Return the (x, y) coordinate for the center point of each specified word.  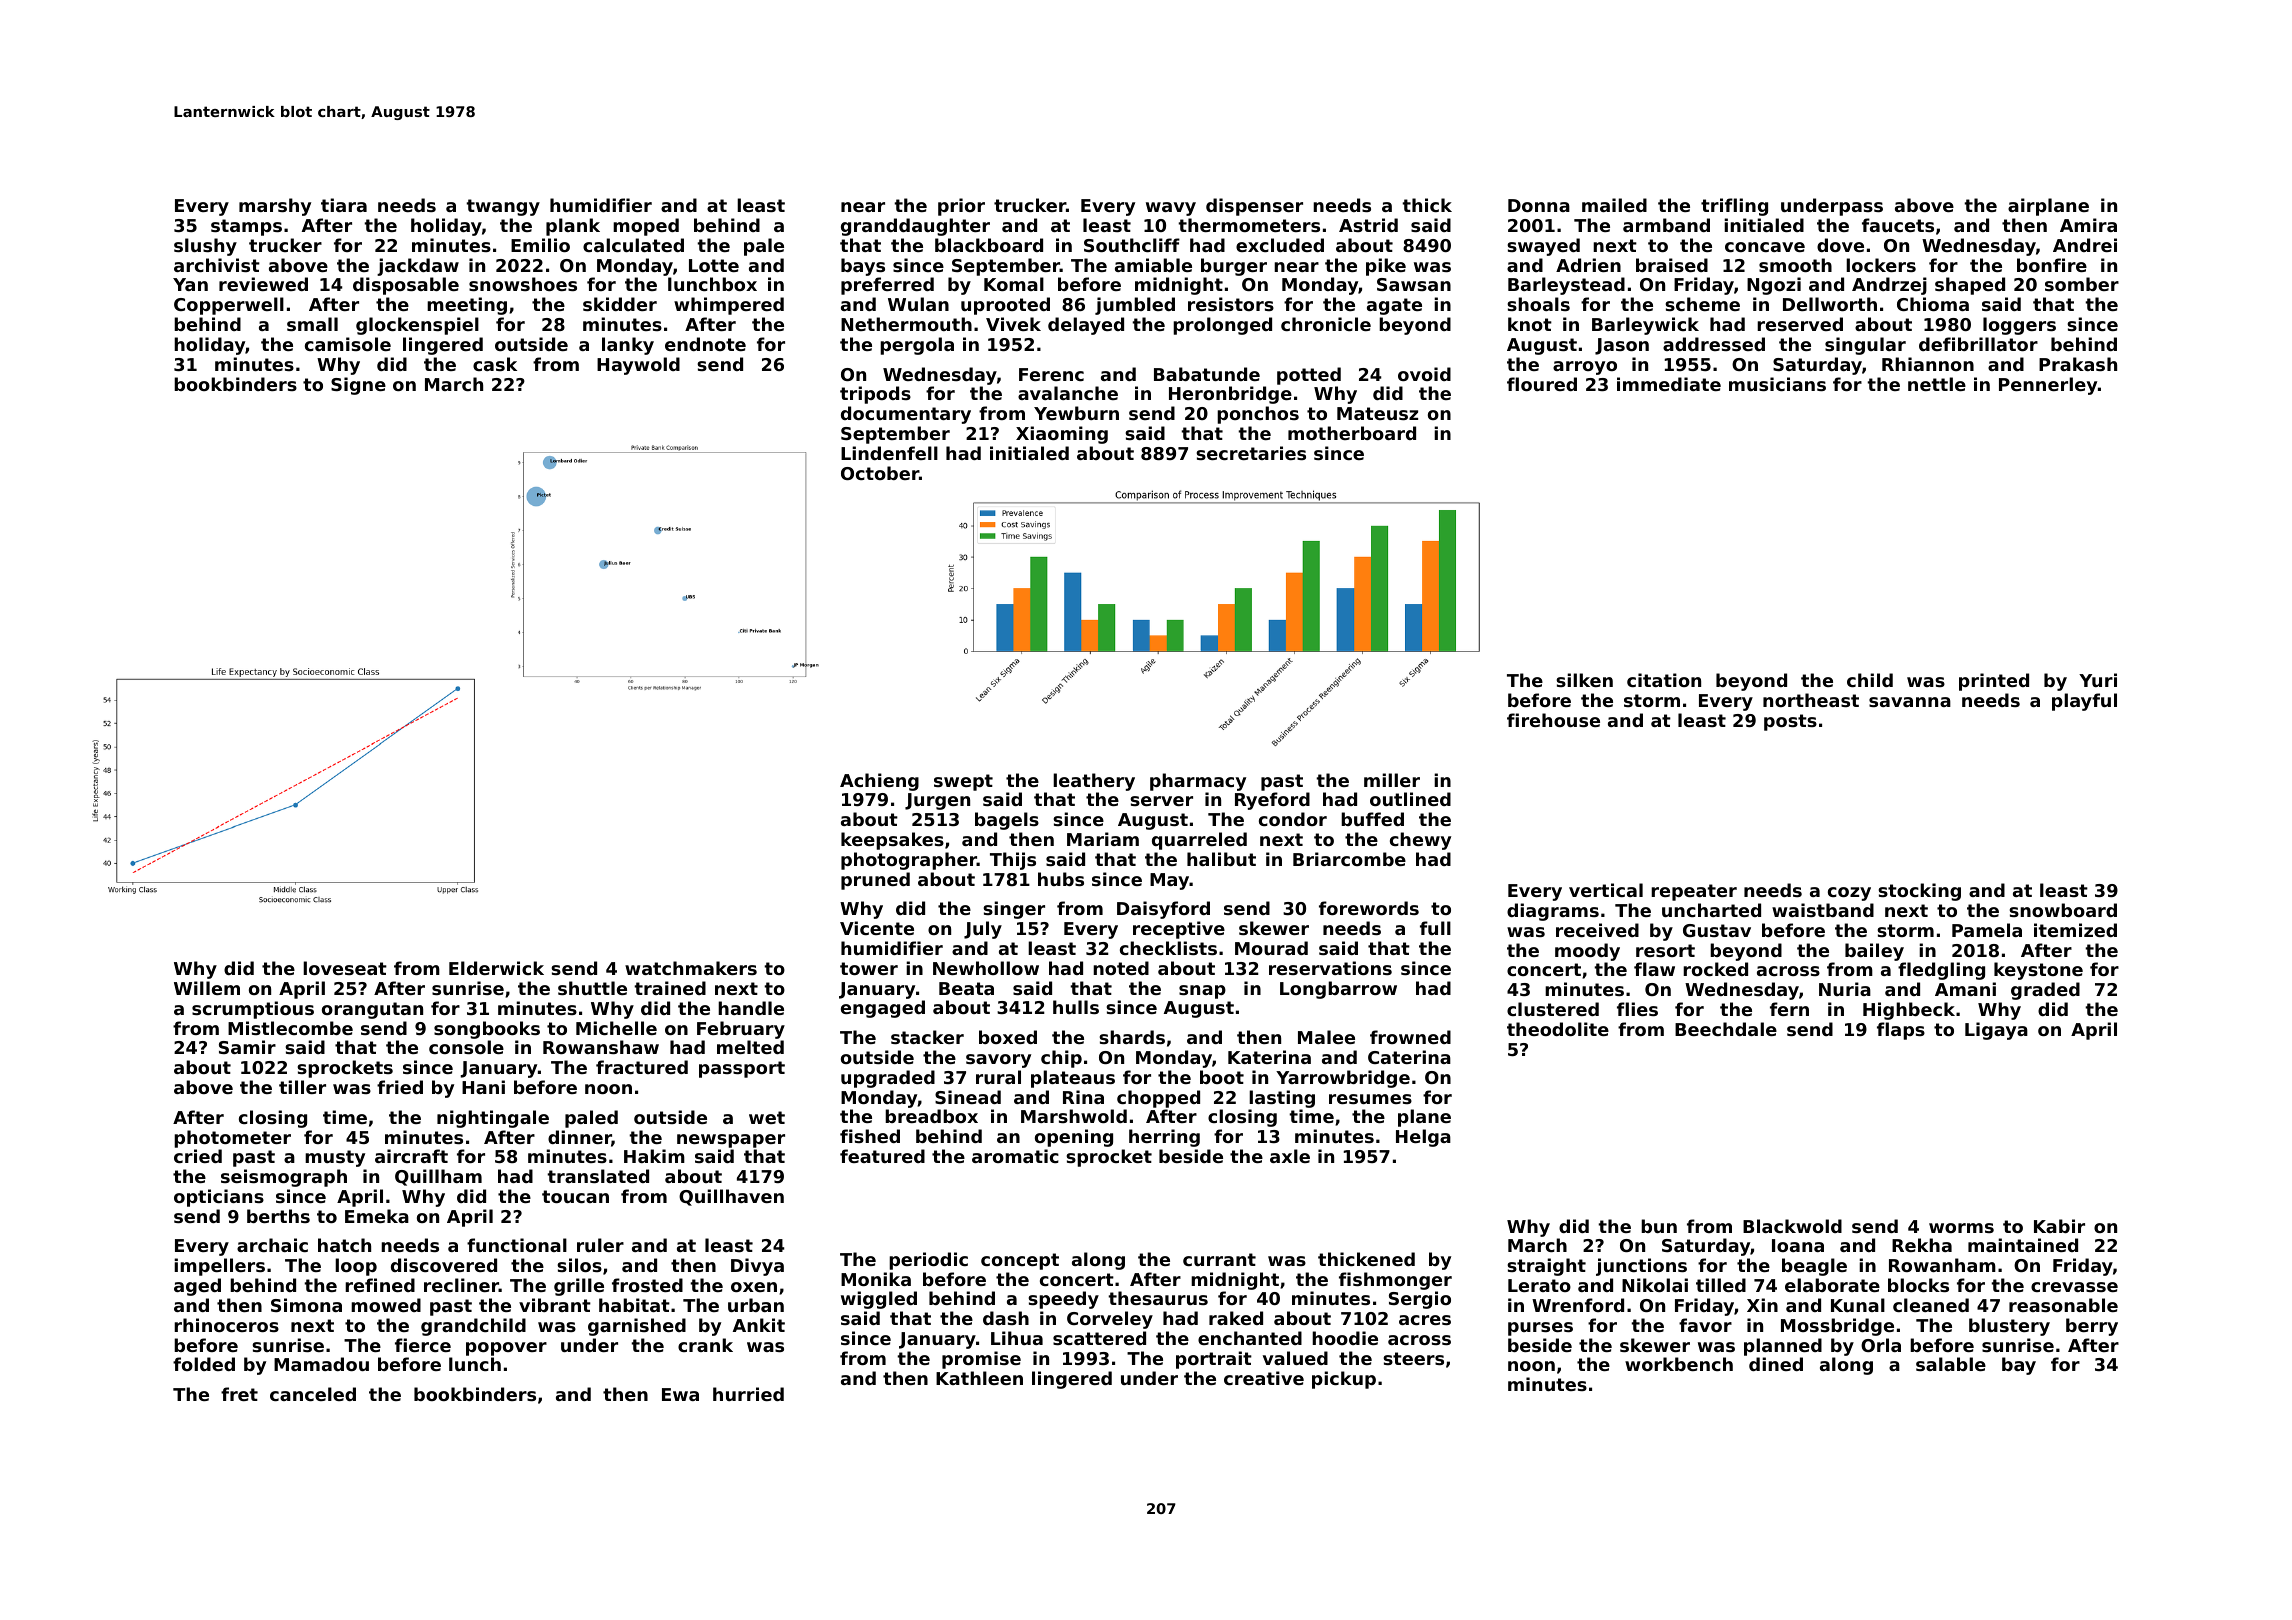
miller (1392, 780)
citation (1664, 680)
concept (1020, 1261)
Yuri (2098, 680)
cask (495, 364)
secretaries (1251, 453)
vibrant (555, 1305)
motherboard (1352, 433)
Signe (358, 386)
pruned (875, 881)
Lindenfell (889, 453)
